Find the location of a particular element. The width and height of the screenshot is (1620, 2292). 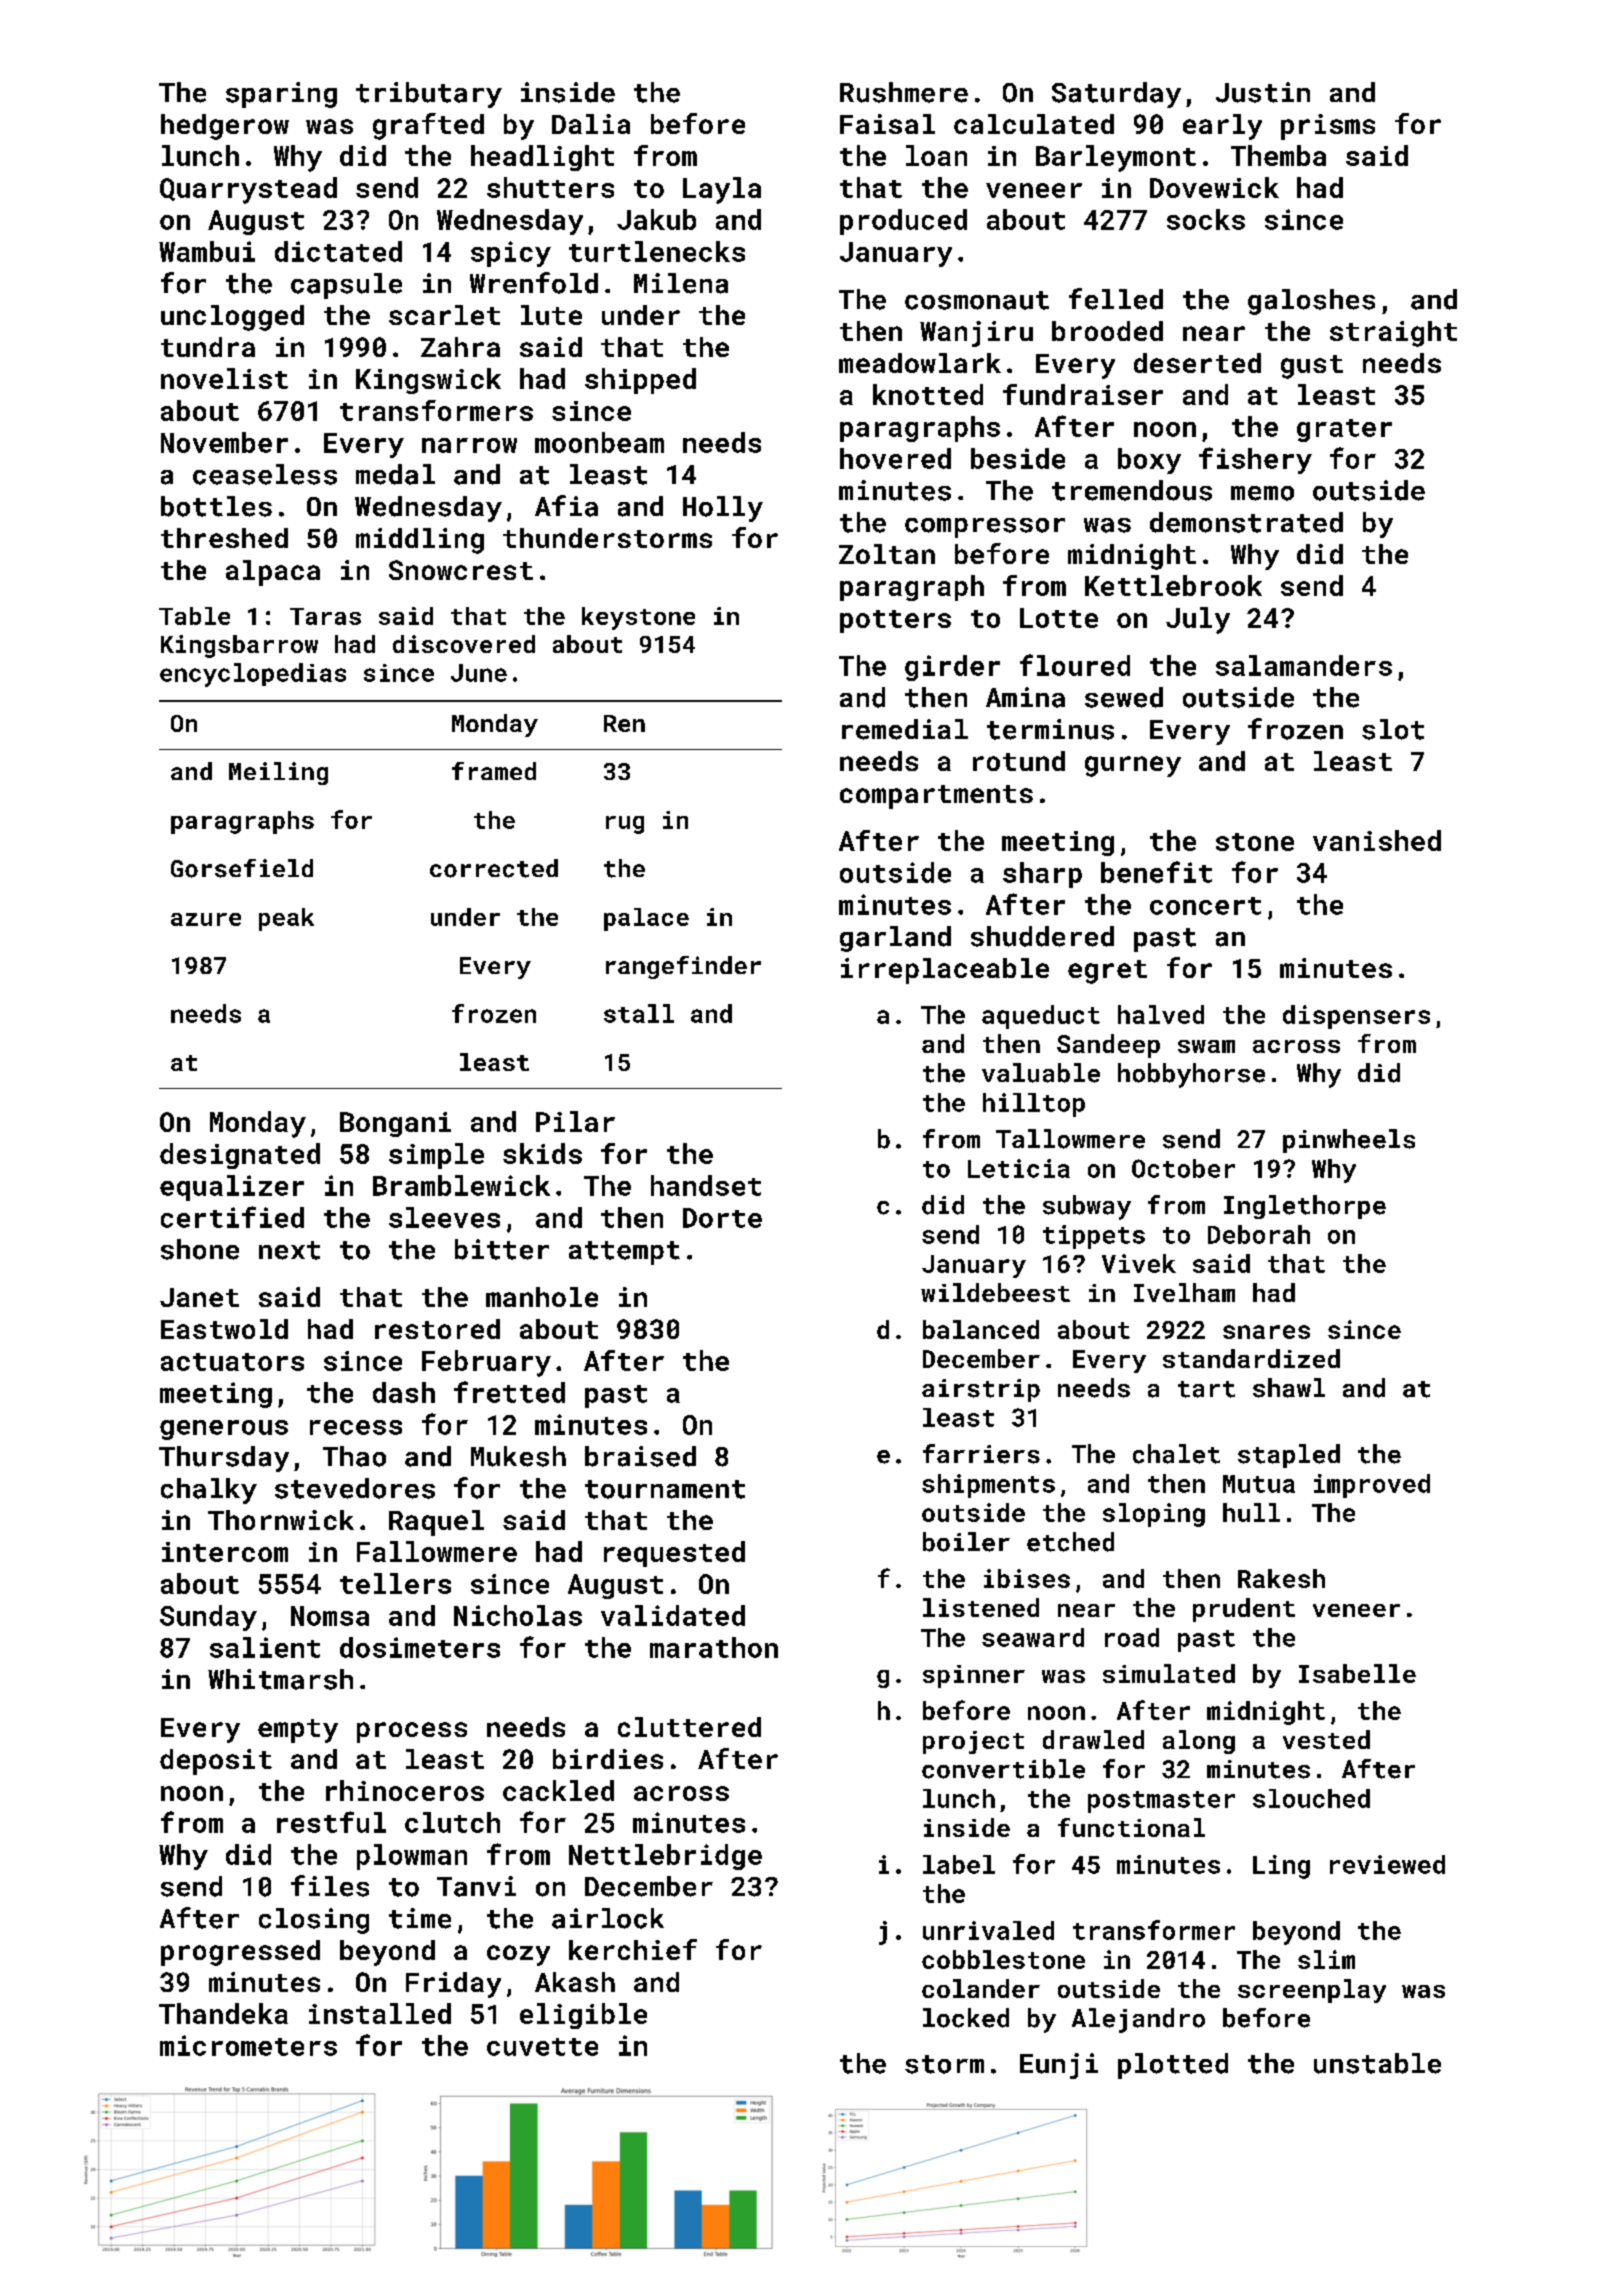

tributary is located at coordinates (429, 95).
